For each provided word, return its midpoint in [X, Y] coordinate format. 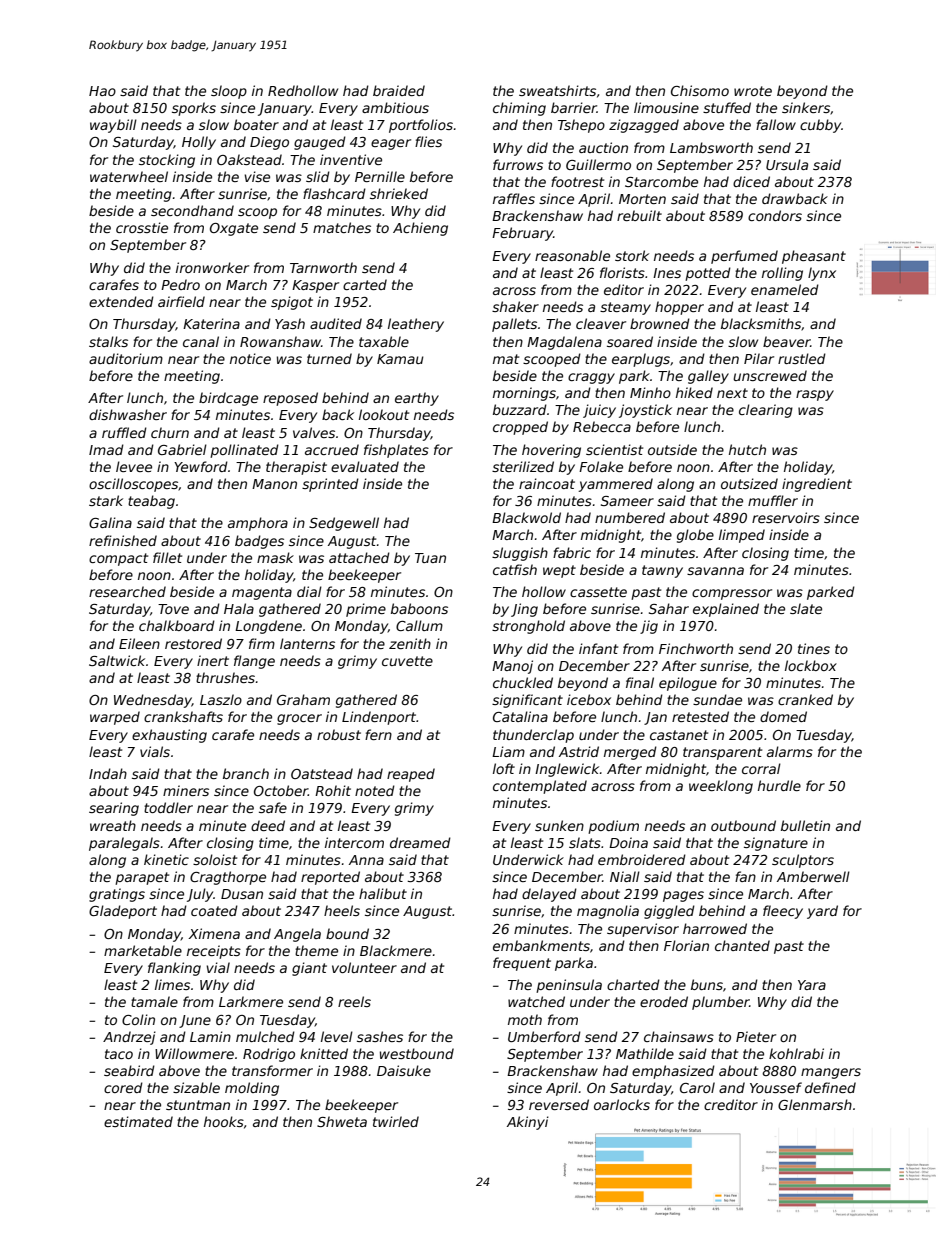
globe [695, 536]
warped [115, 718]
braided [399, 90]
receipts [214, 952]
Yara [812, 985]
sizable [196, 1087]
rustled [802, 358]
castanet [679, 735]
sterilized [523, 466]
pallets [514, 325]
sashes [380, 1036]
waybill [113, 126]
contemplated [540, 787]
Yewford [201, 466]
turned [329, 358]
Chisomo [700, 90]
